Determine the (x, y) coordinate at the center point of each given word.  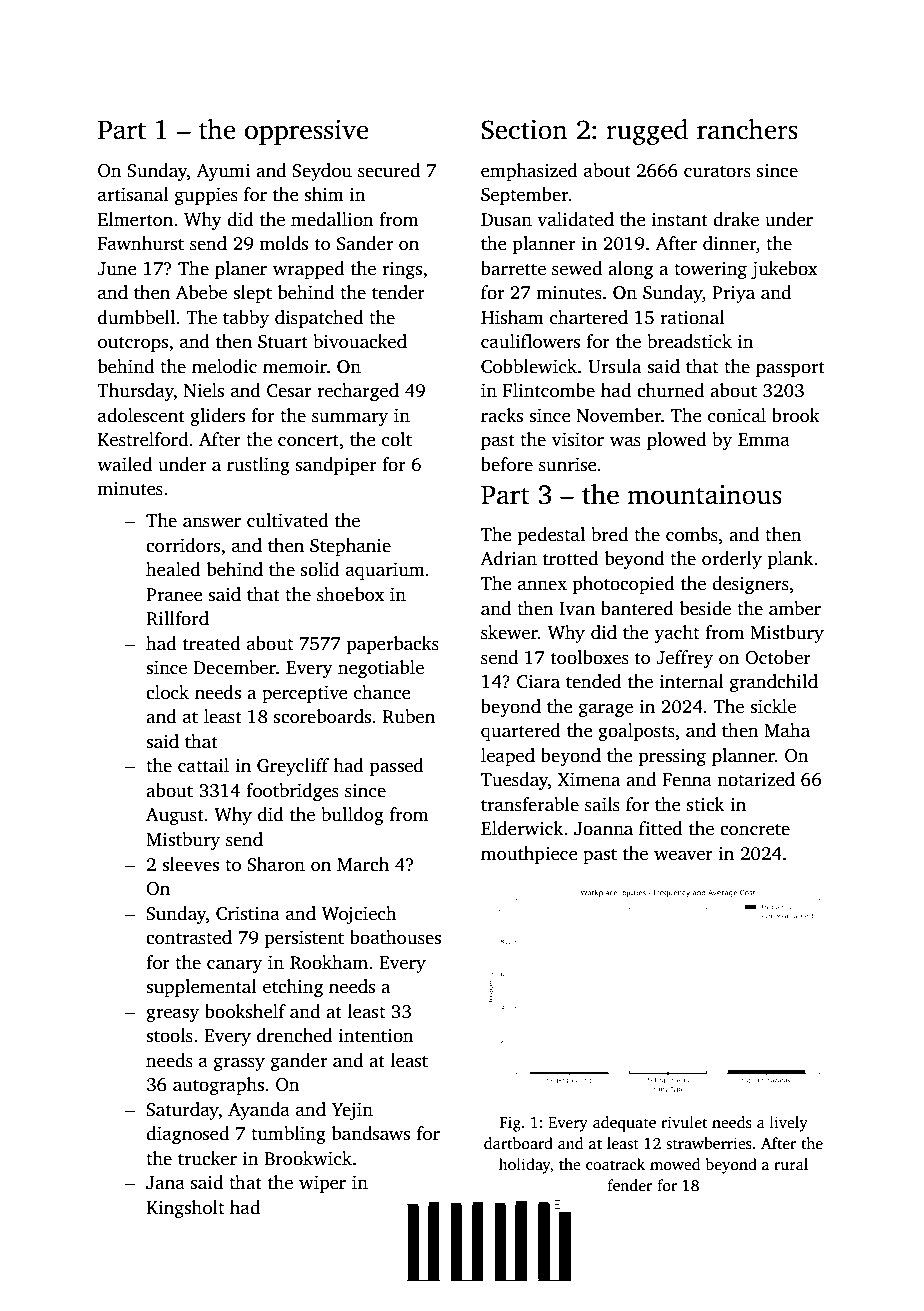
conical (737, 415)
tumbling (288, 1135)
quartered (521, 732)
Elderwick (522, 828)
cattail (203, 765)
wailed (124, 464)
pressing (672, 757)
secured (389, 170)
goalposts (636, 732)
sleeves (190, 864)
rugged (647, 132)
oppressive (307, 132)
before (507, 464)
